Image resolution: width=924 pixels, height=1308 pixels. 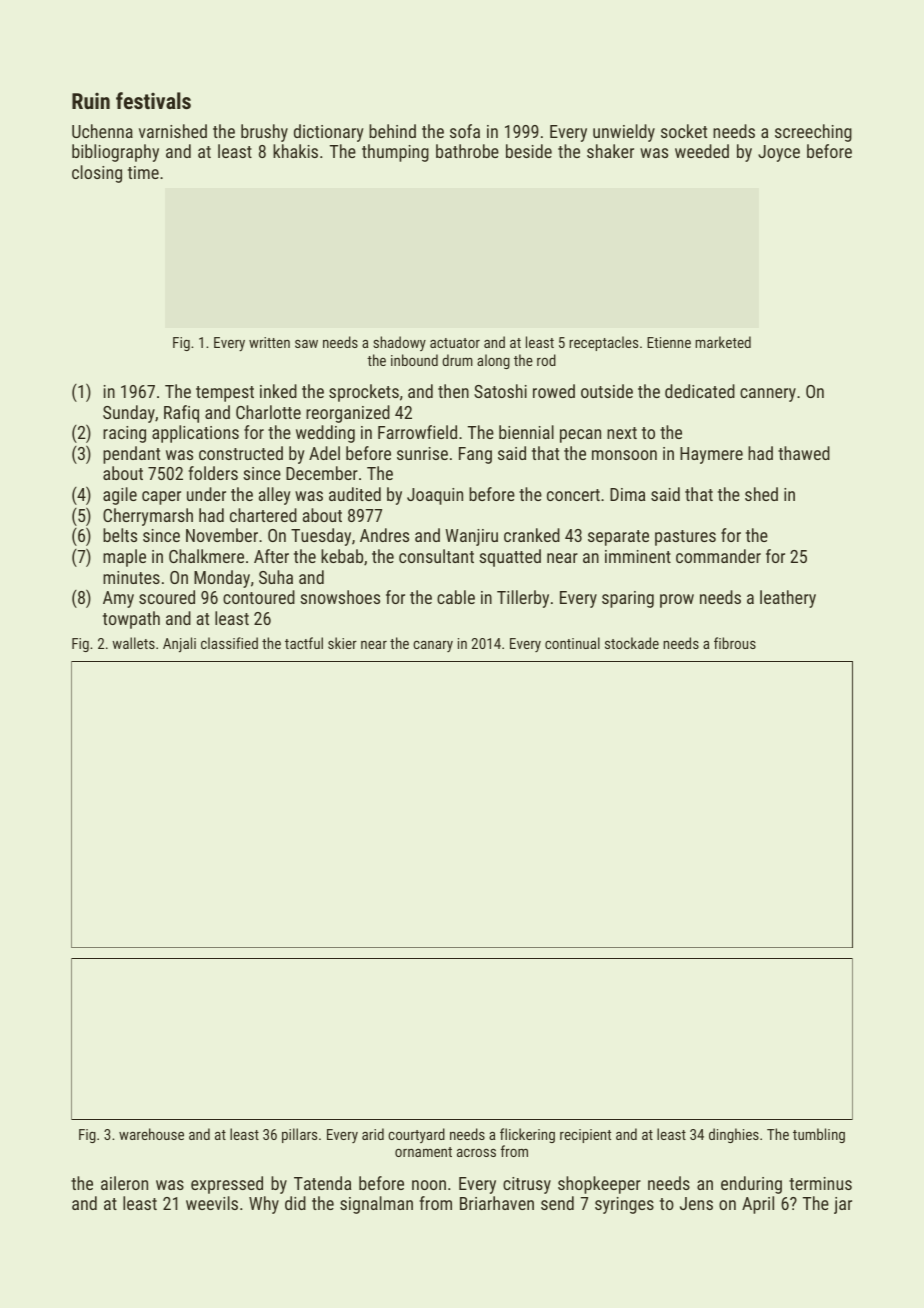 I want to click on sofa, so click(x=465, y=131).
